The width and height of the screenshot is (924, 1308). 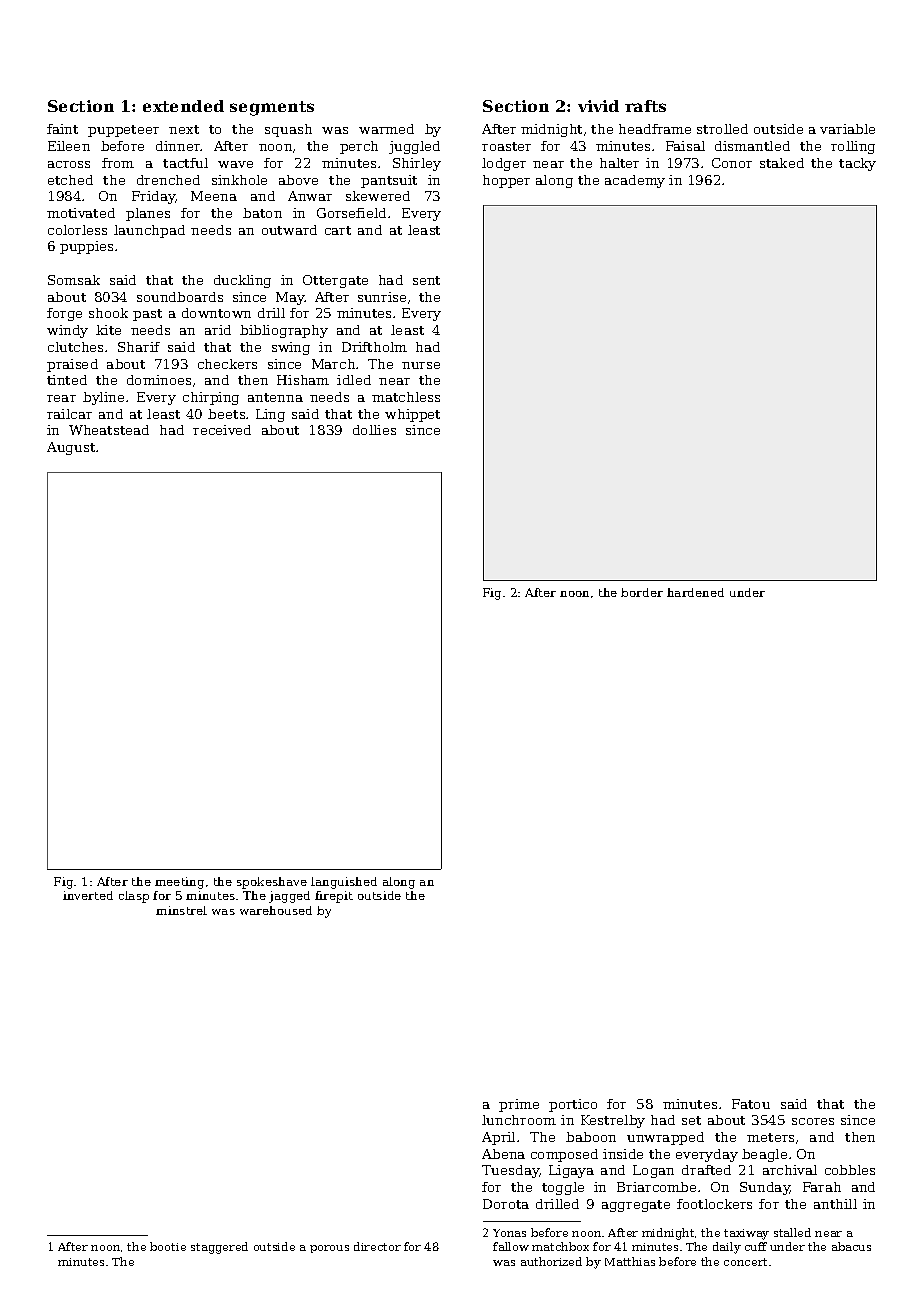 What do you see at coordinates (847, 129) in the screenshot?
I see `variable` at bounding box center [847, 129].
